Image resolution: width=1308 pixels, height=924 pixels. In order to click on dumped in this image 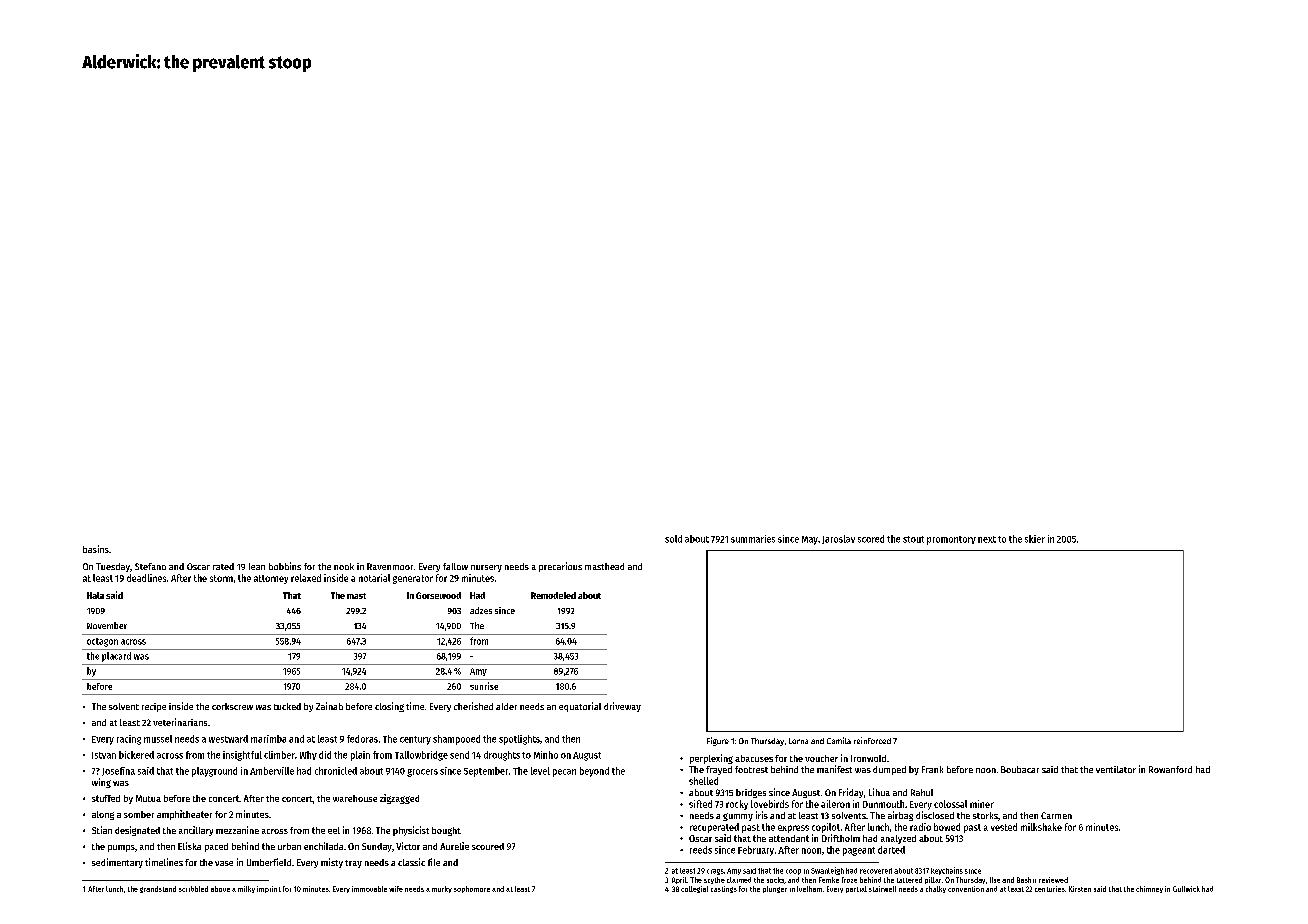, I will do `click(889, 770)`.
